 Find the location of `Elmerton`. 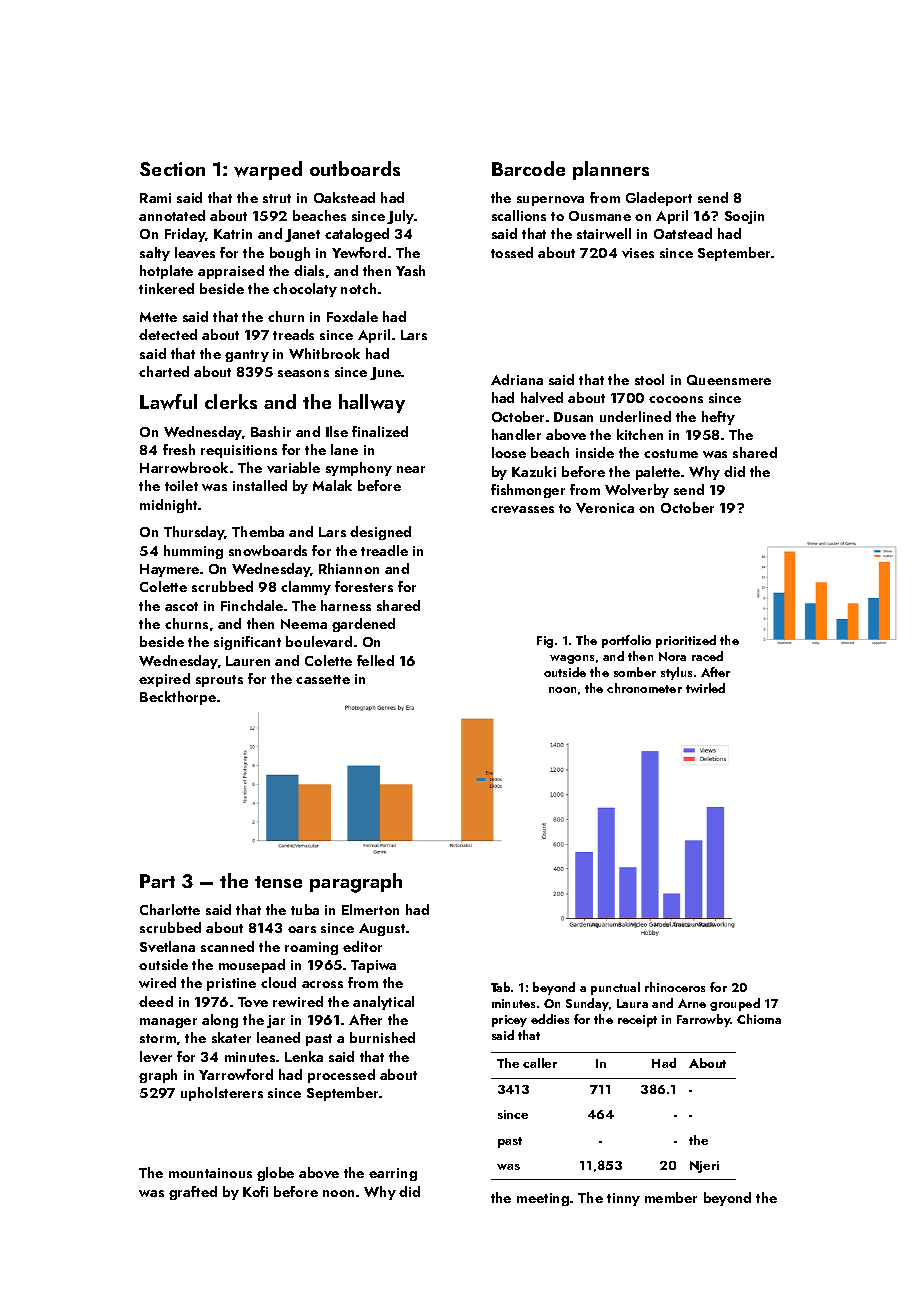

Elmerton is located at coordinates (370, 909).
